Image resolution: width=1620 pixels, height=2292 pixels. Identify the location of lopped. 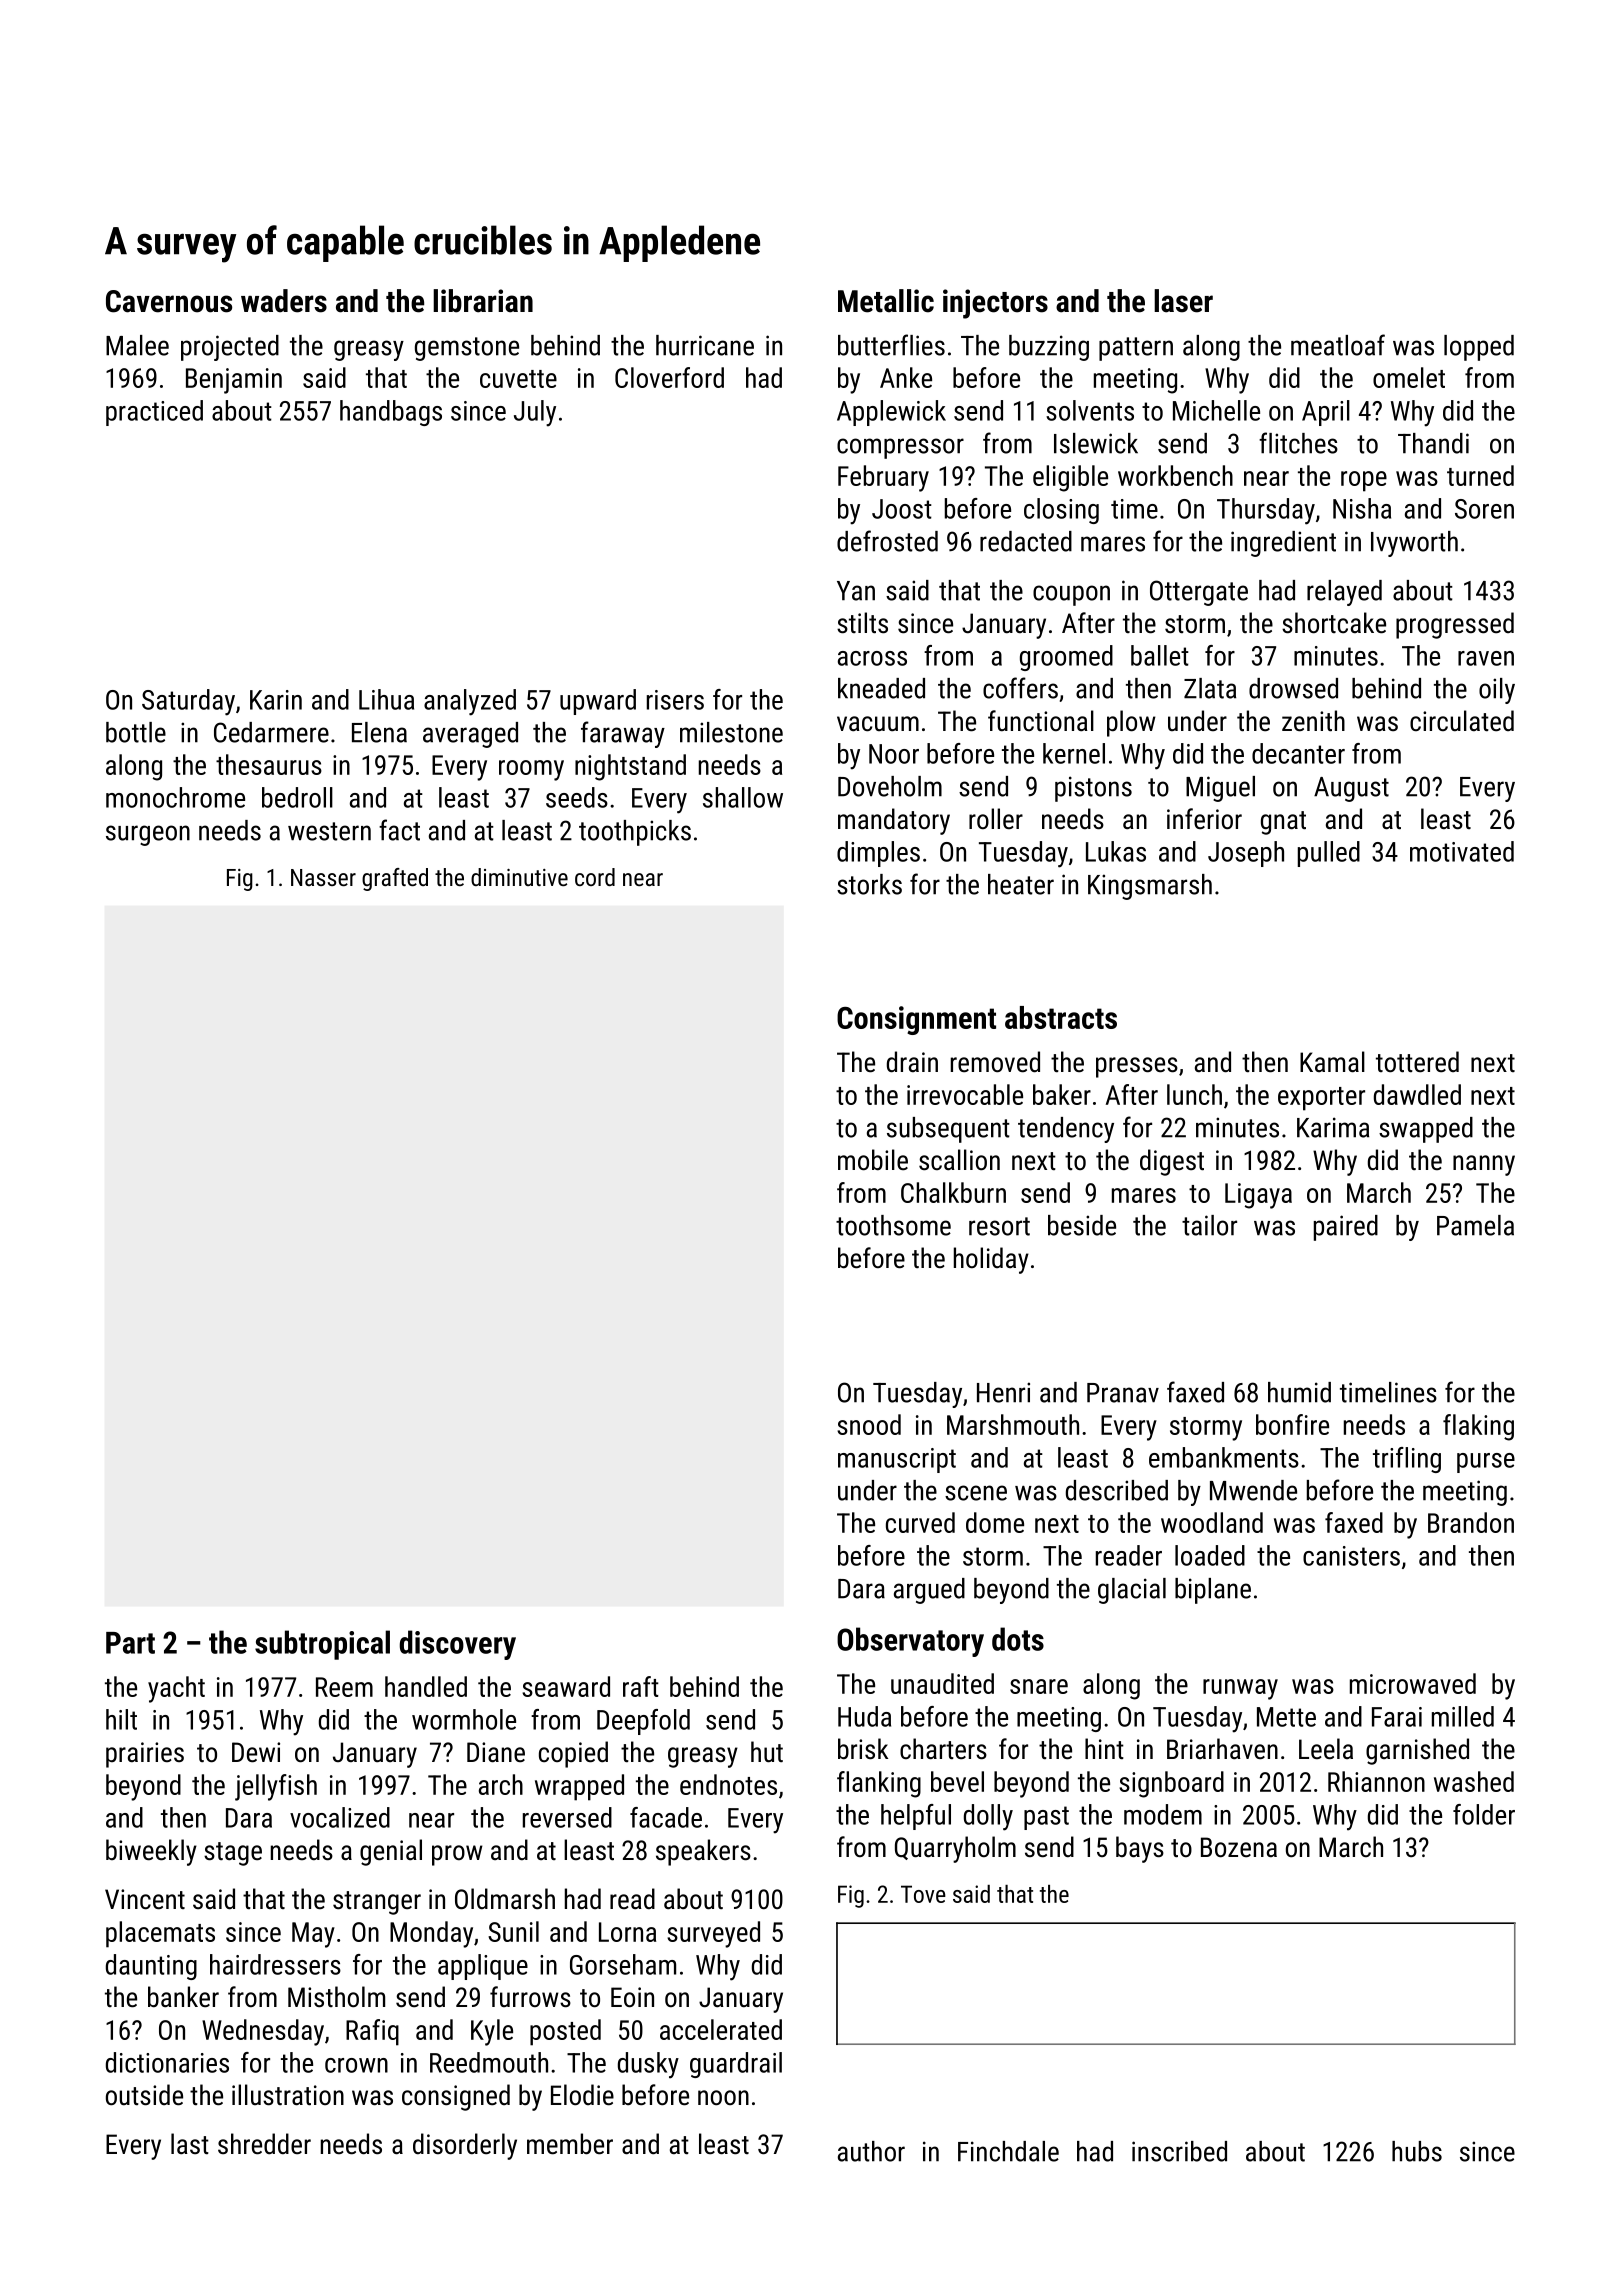
(1479, 348).
